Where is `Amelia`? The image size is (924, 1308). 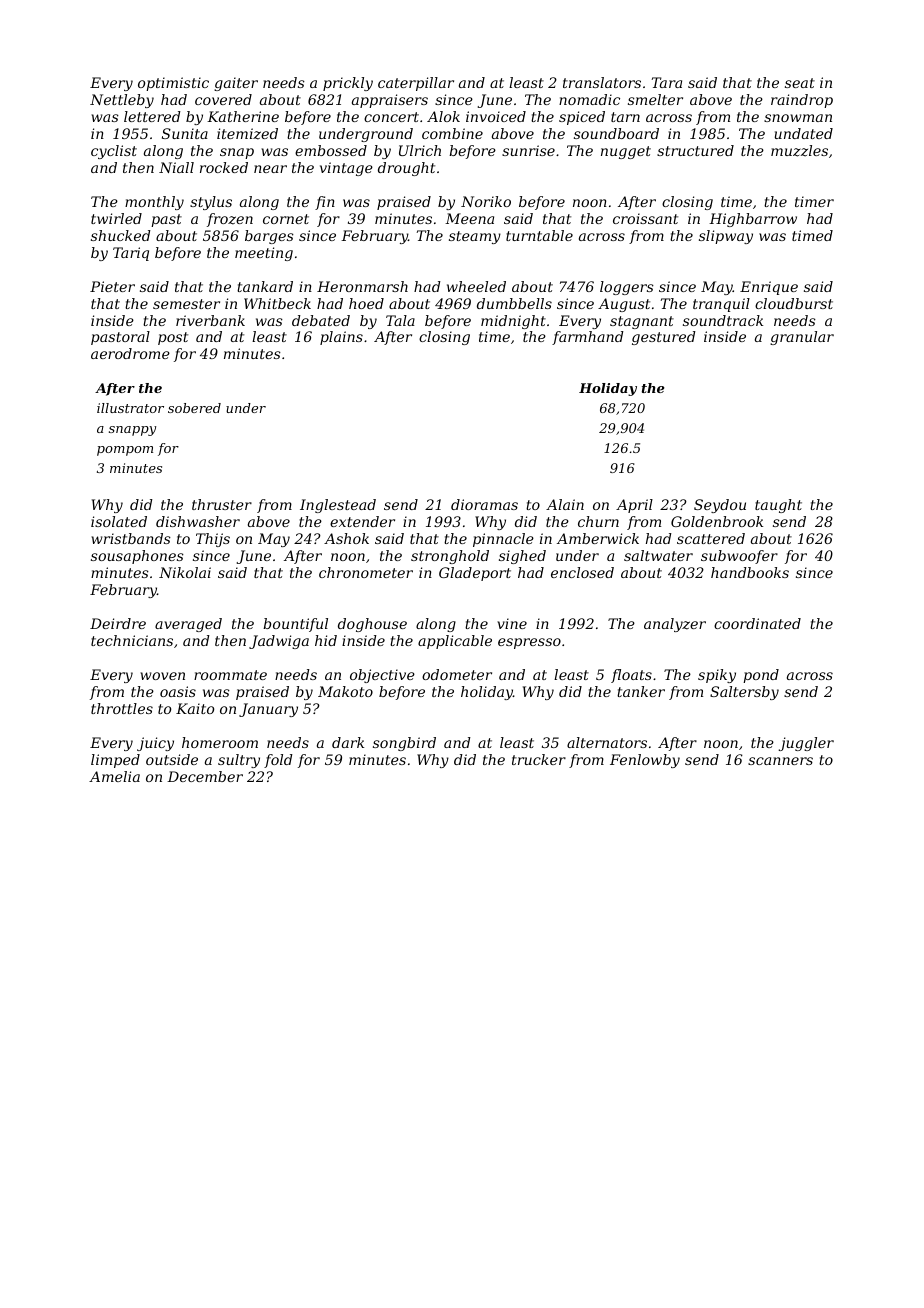 Amelia is located at coordinates (114, 776).
